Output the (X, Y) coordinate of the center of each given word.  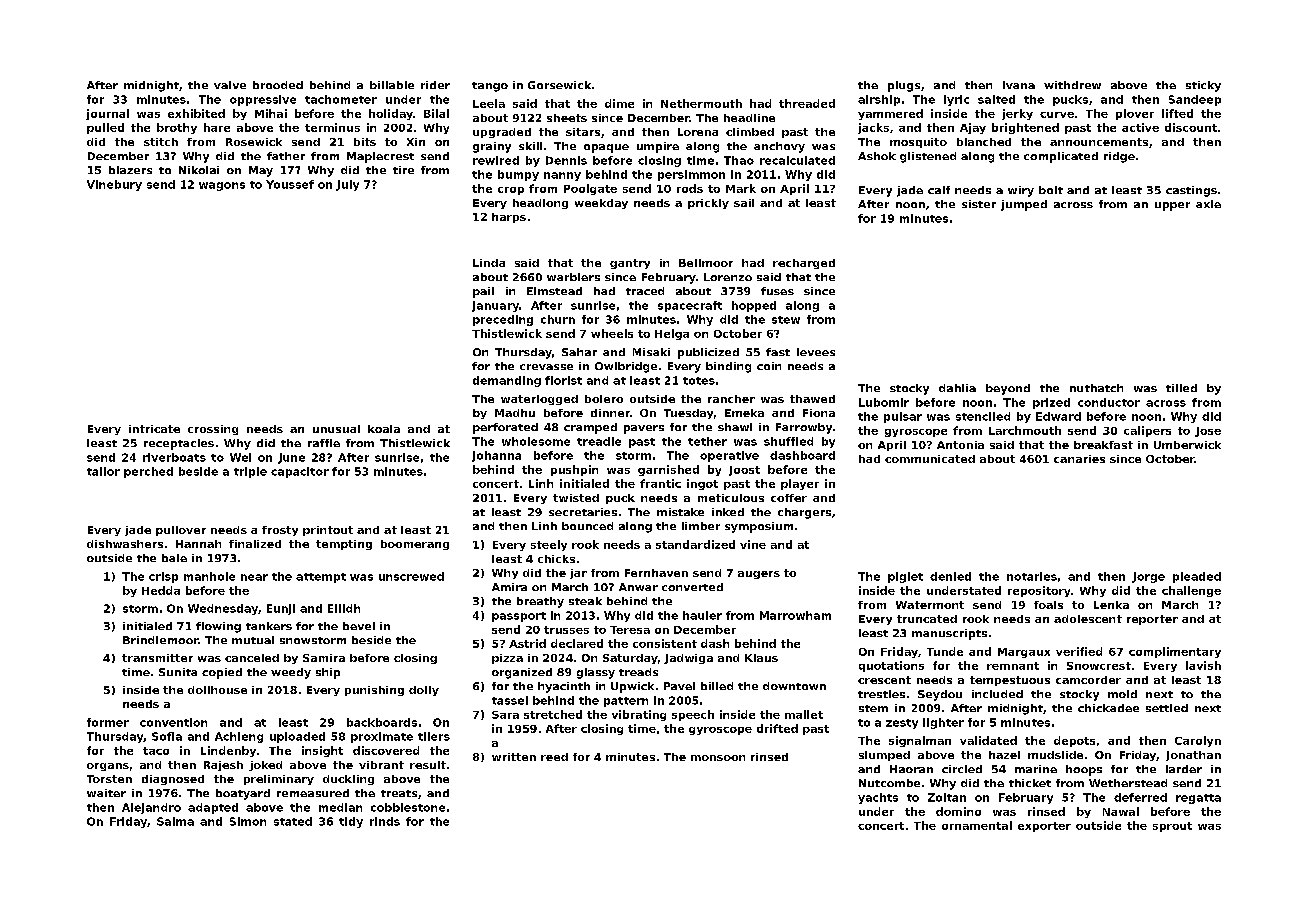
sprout (1172, 827)
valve (230, 85)
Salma (175, 821)
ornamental (977, 825)
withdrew (1072, 85)
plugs (904, 86)
